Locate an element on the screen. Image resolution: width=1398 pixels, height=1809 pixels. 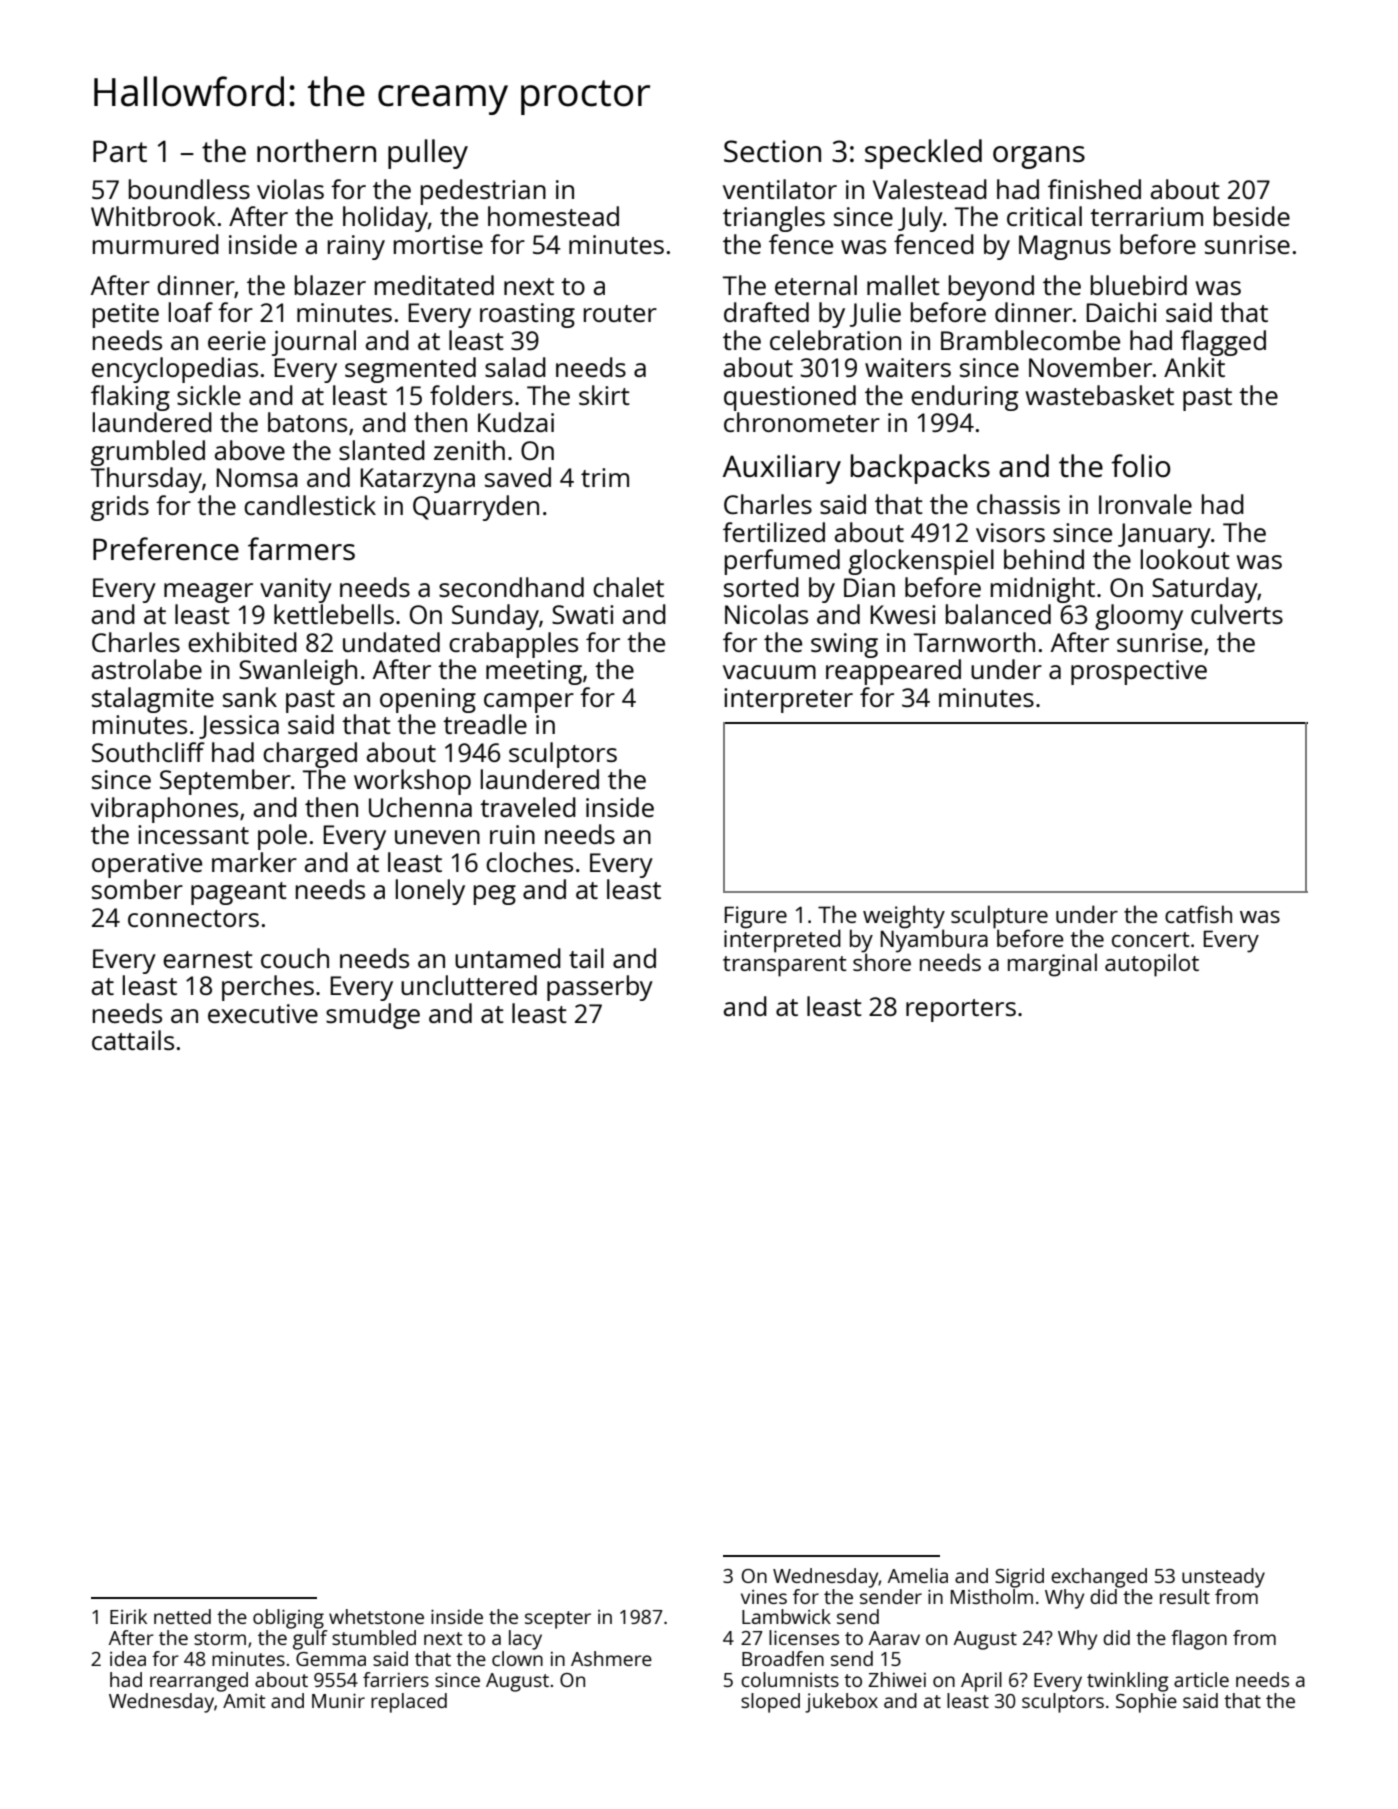
Munir is located at coordinates (338, 1700).
